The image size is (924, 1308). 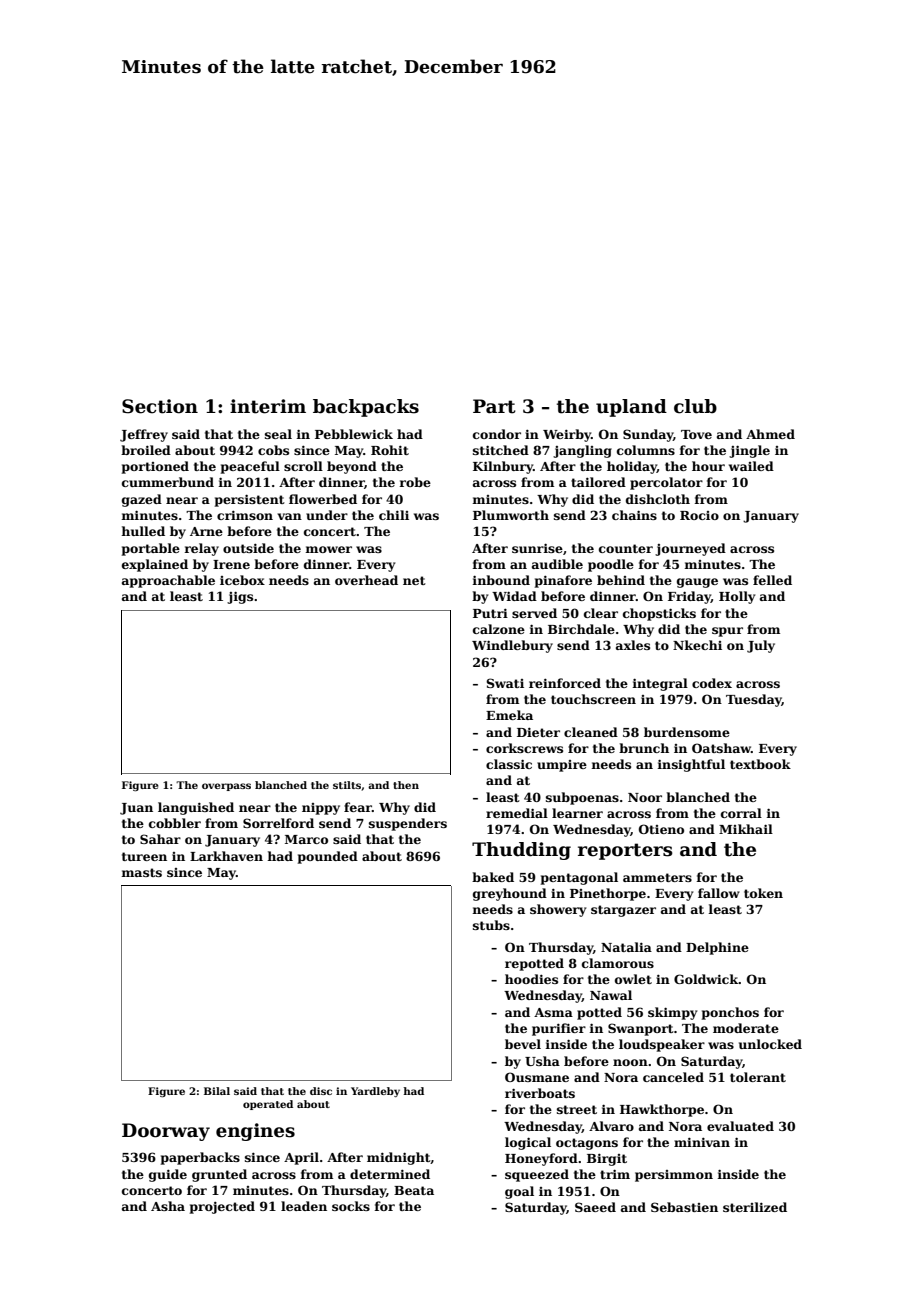 What do you see at coordinates (746, 1028) in the image?
I see `moderate` at bounding box center [746, 1028].
